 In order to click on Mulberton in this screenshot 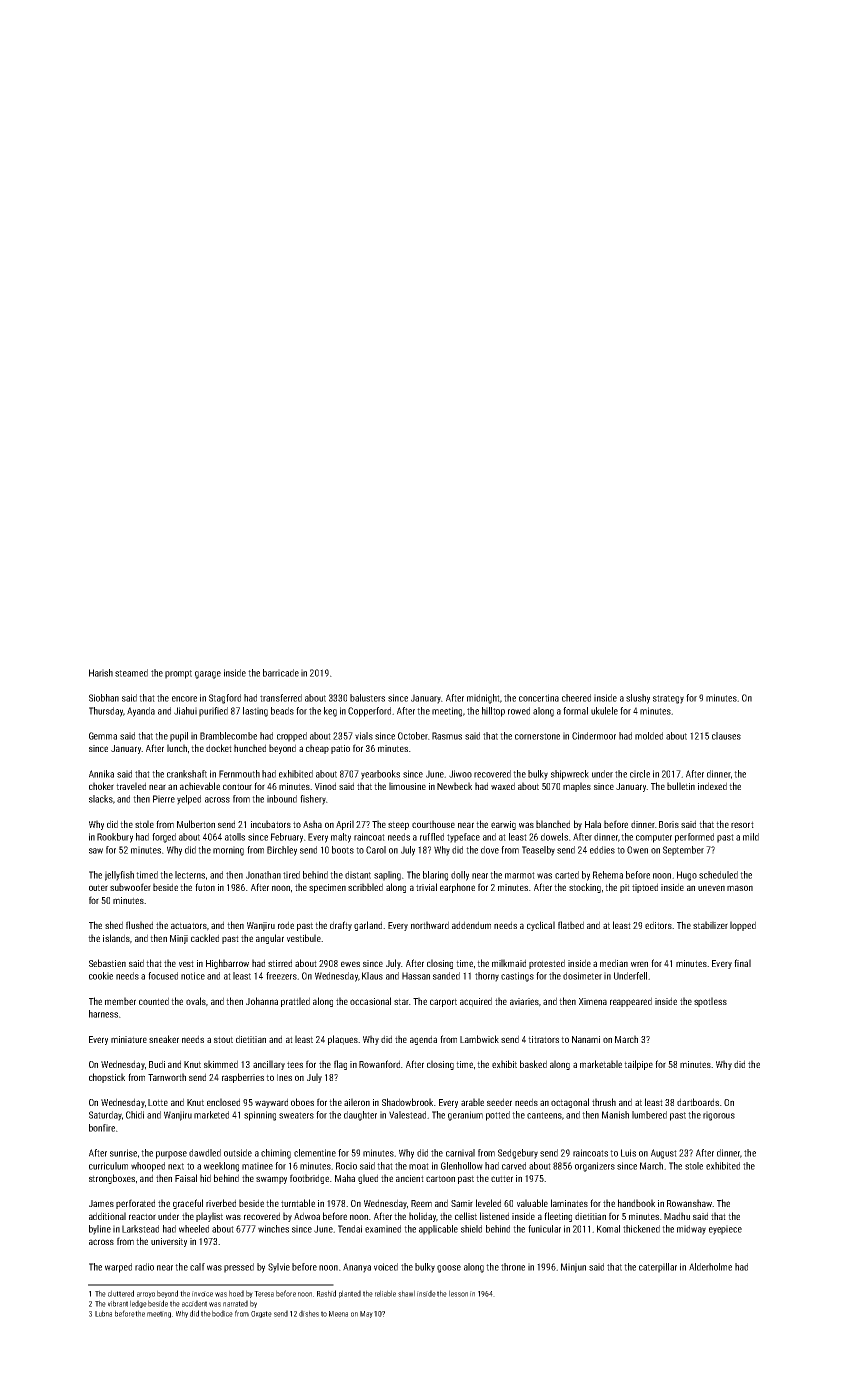, I will do `click(196, 824)`.
